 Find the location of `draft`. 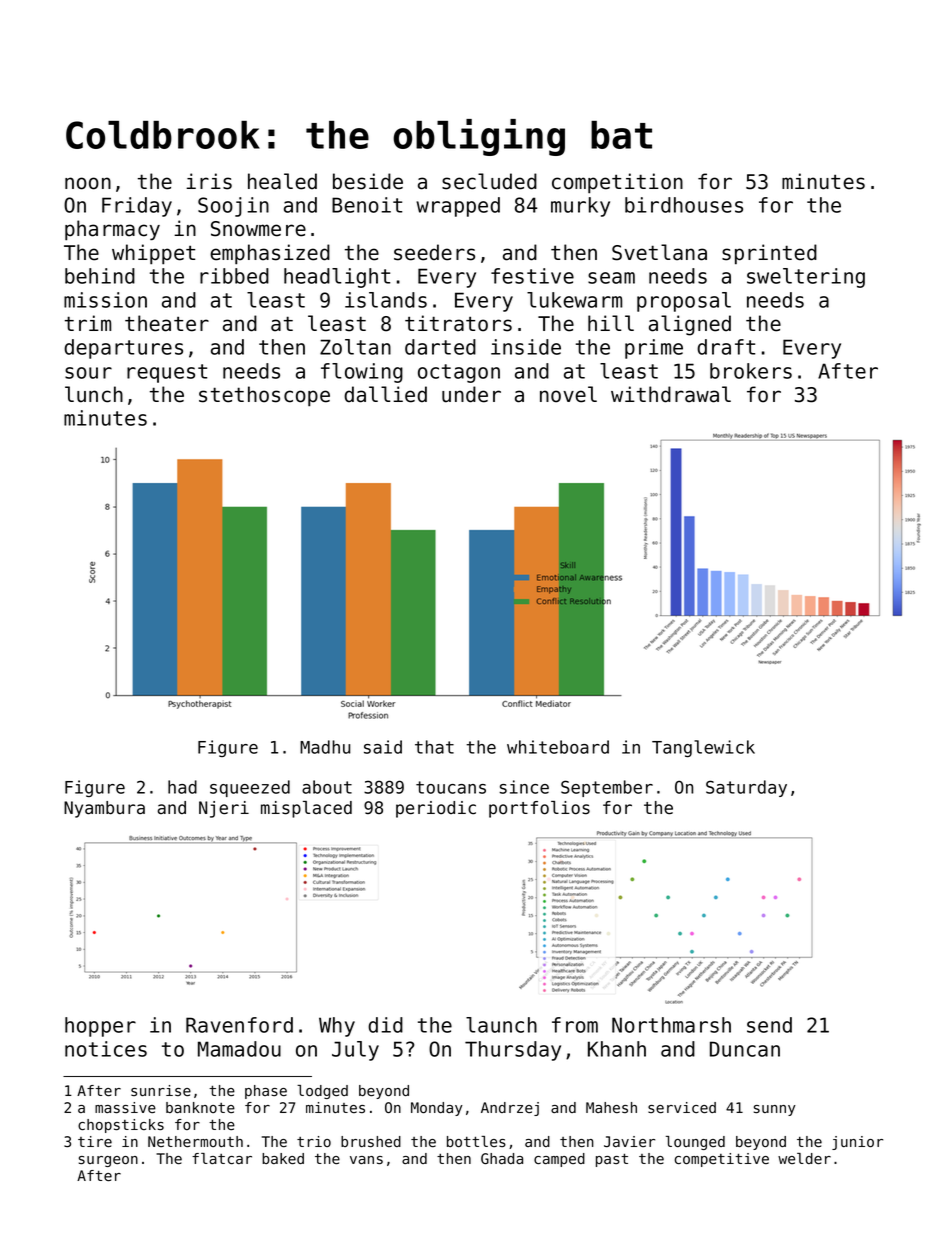

draft is located at coordinates (726, 347).
